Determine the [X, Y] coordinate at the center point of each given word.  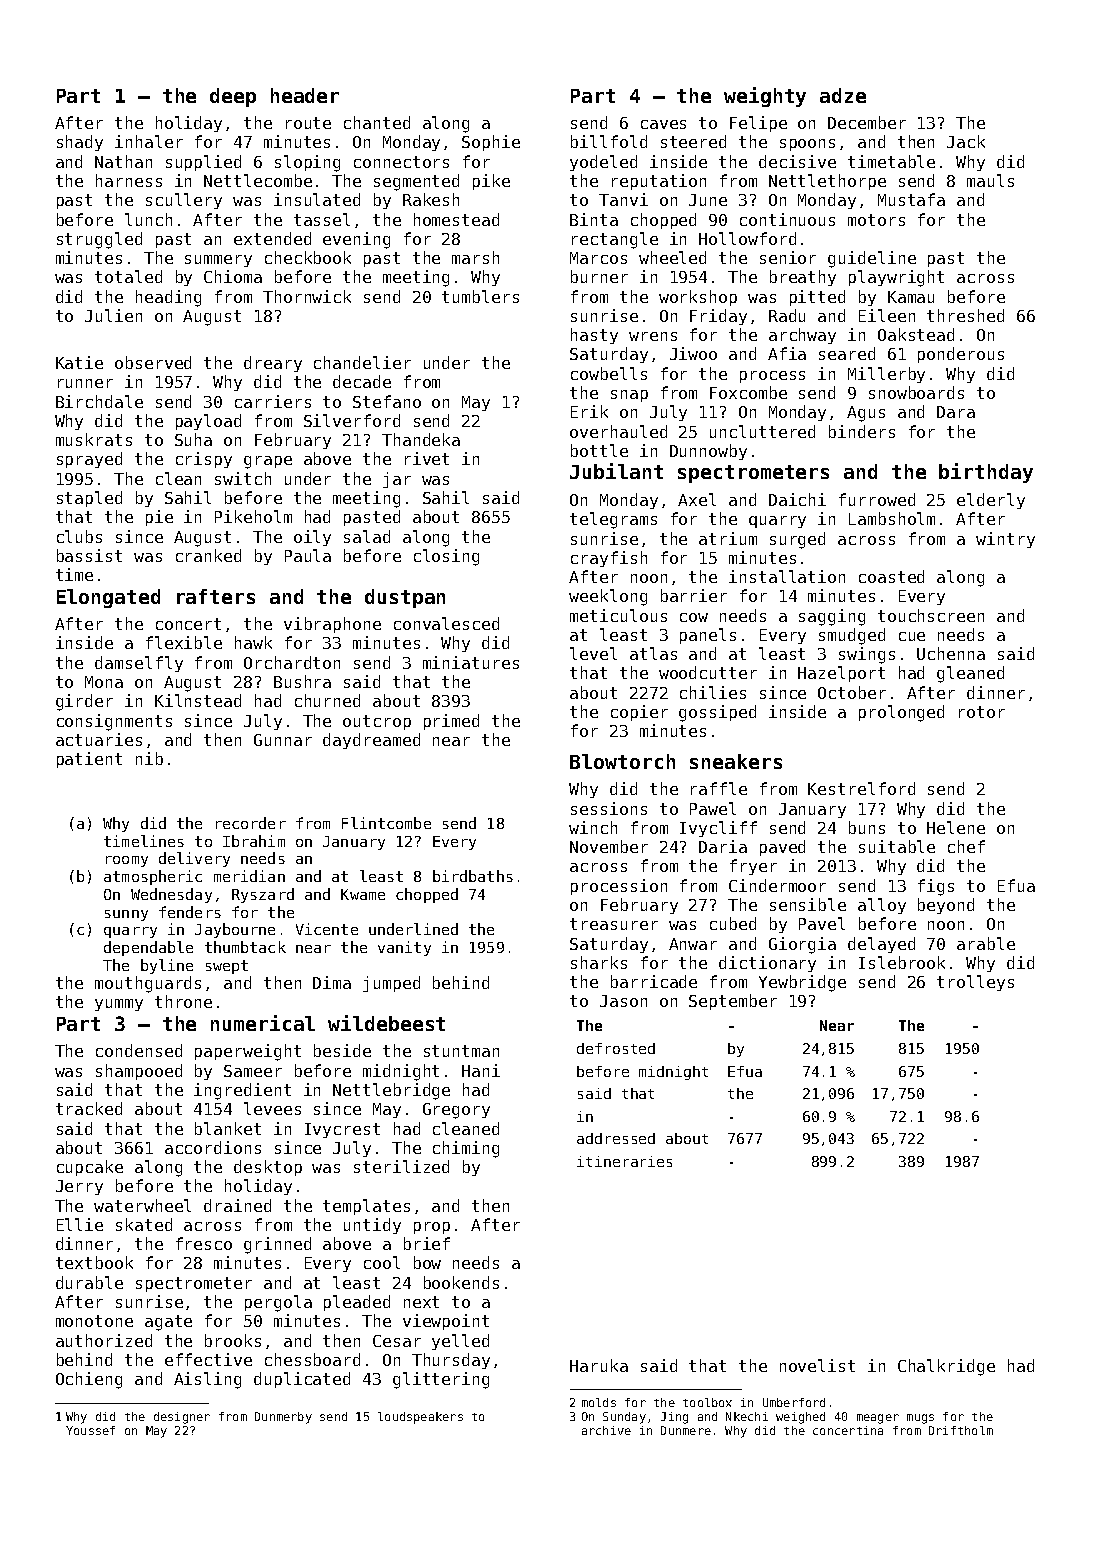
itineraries [624, 1161]
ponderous [961, 355]
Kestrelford [861, 788]
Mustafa [911, 199]
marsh [475, 257]
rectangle [615, 240]
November [609, 846]
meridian [249, 876]
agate [168, 1323]
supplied [203, 163]
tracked [89, 1108]
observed [153, 362]
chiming [466, 1149]
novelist [817, 1365]
